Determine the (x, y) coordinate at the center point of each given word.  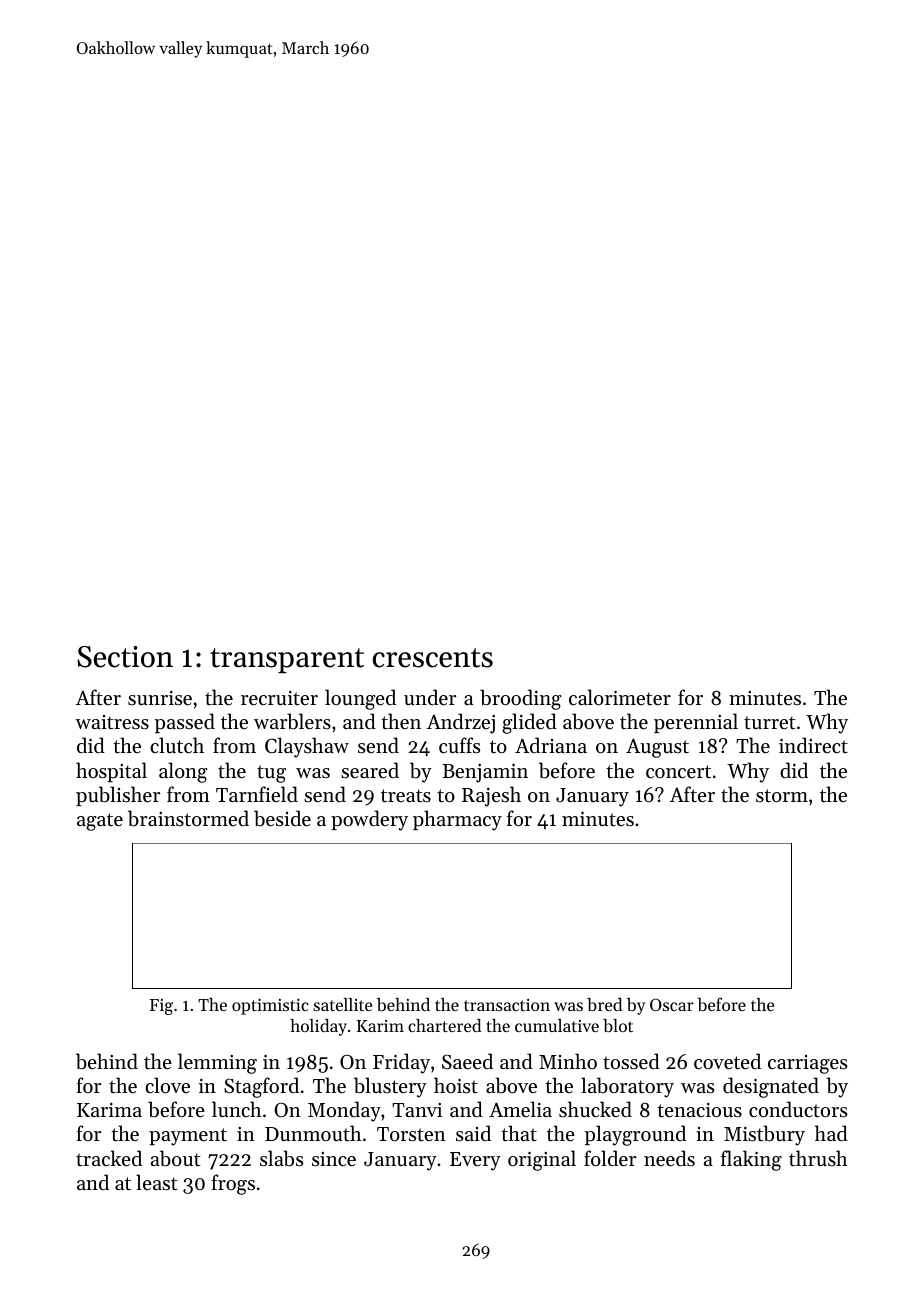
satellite (342, 1004)
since (334, 1159)
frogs (233, 1184)
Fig (161, 1007)
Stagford (261, 1087)
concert (678, 772)
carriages (807, 1064)
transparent (287, 660)
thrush (818, 1158)
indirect (813, 745)
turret (770, 722)
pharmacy (457, 820)
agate (100, 822)
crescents (433, 658)
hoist (456, 1085)
